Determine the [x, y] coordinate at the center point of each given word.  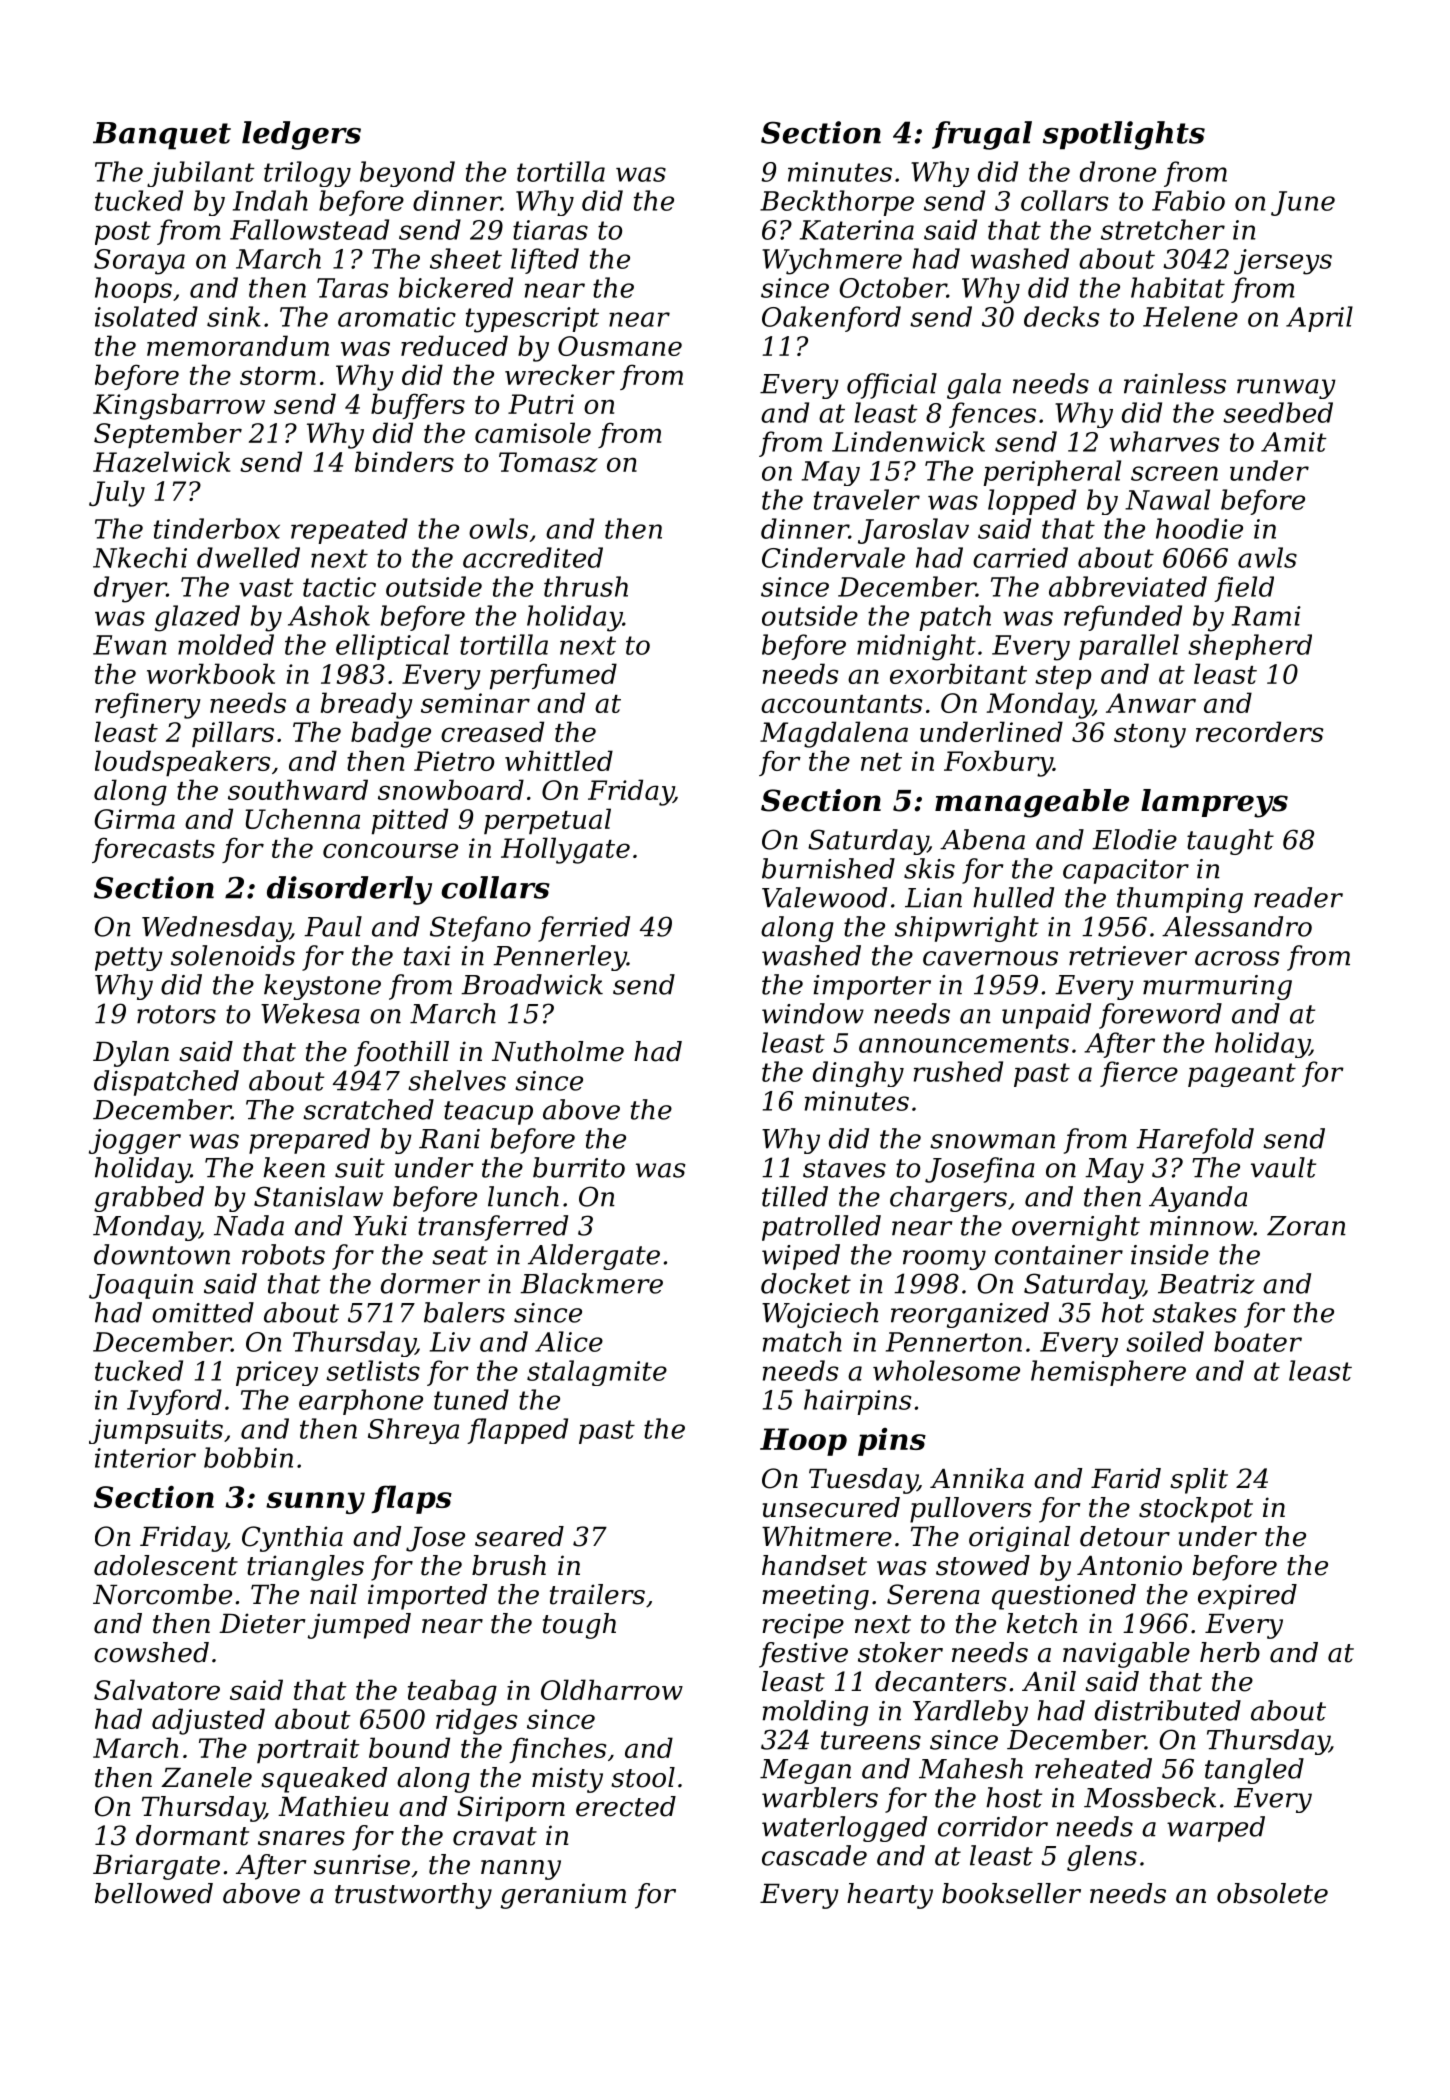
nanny [521, 1870]
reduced [454, 345]
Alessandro [1237, 926]
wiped [801, 1257]
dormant [192, 1835]
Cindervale [833, 557]
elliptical [393, 647]
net [881, 762]
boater [1258, 1341]
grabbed [149, 1199]
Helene [1190, 316]
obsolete [1272, 1893]
